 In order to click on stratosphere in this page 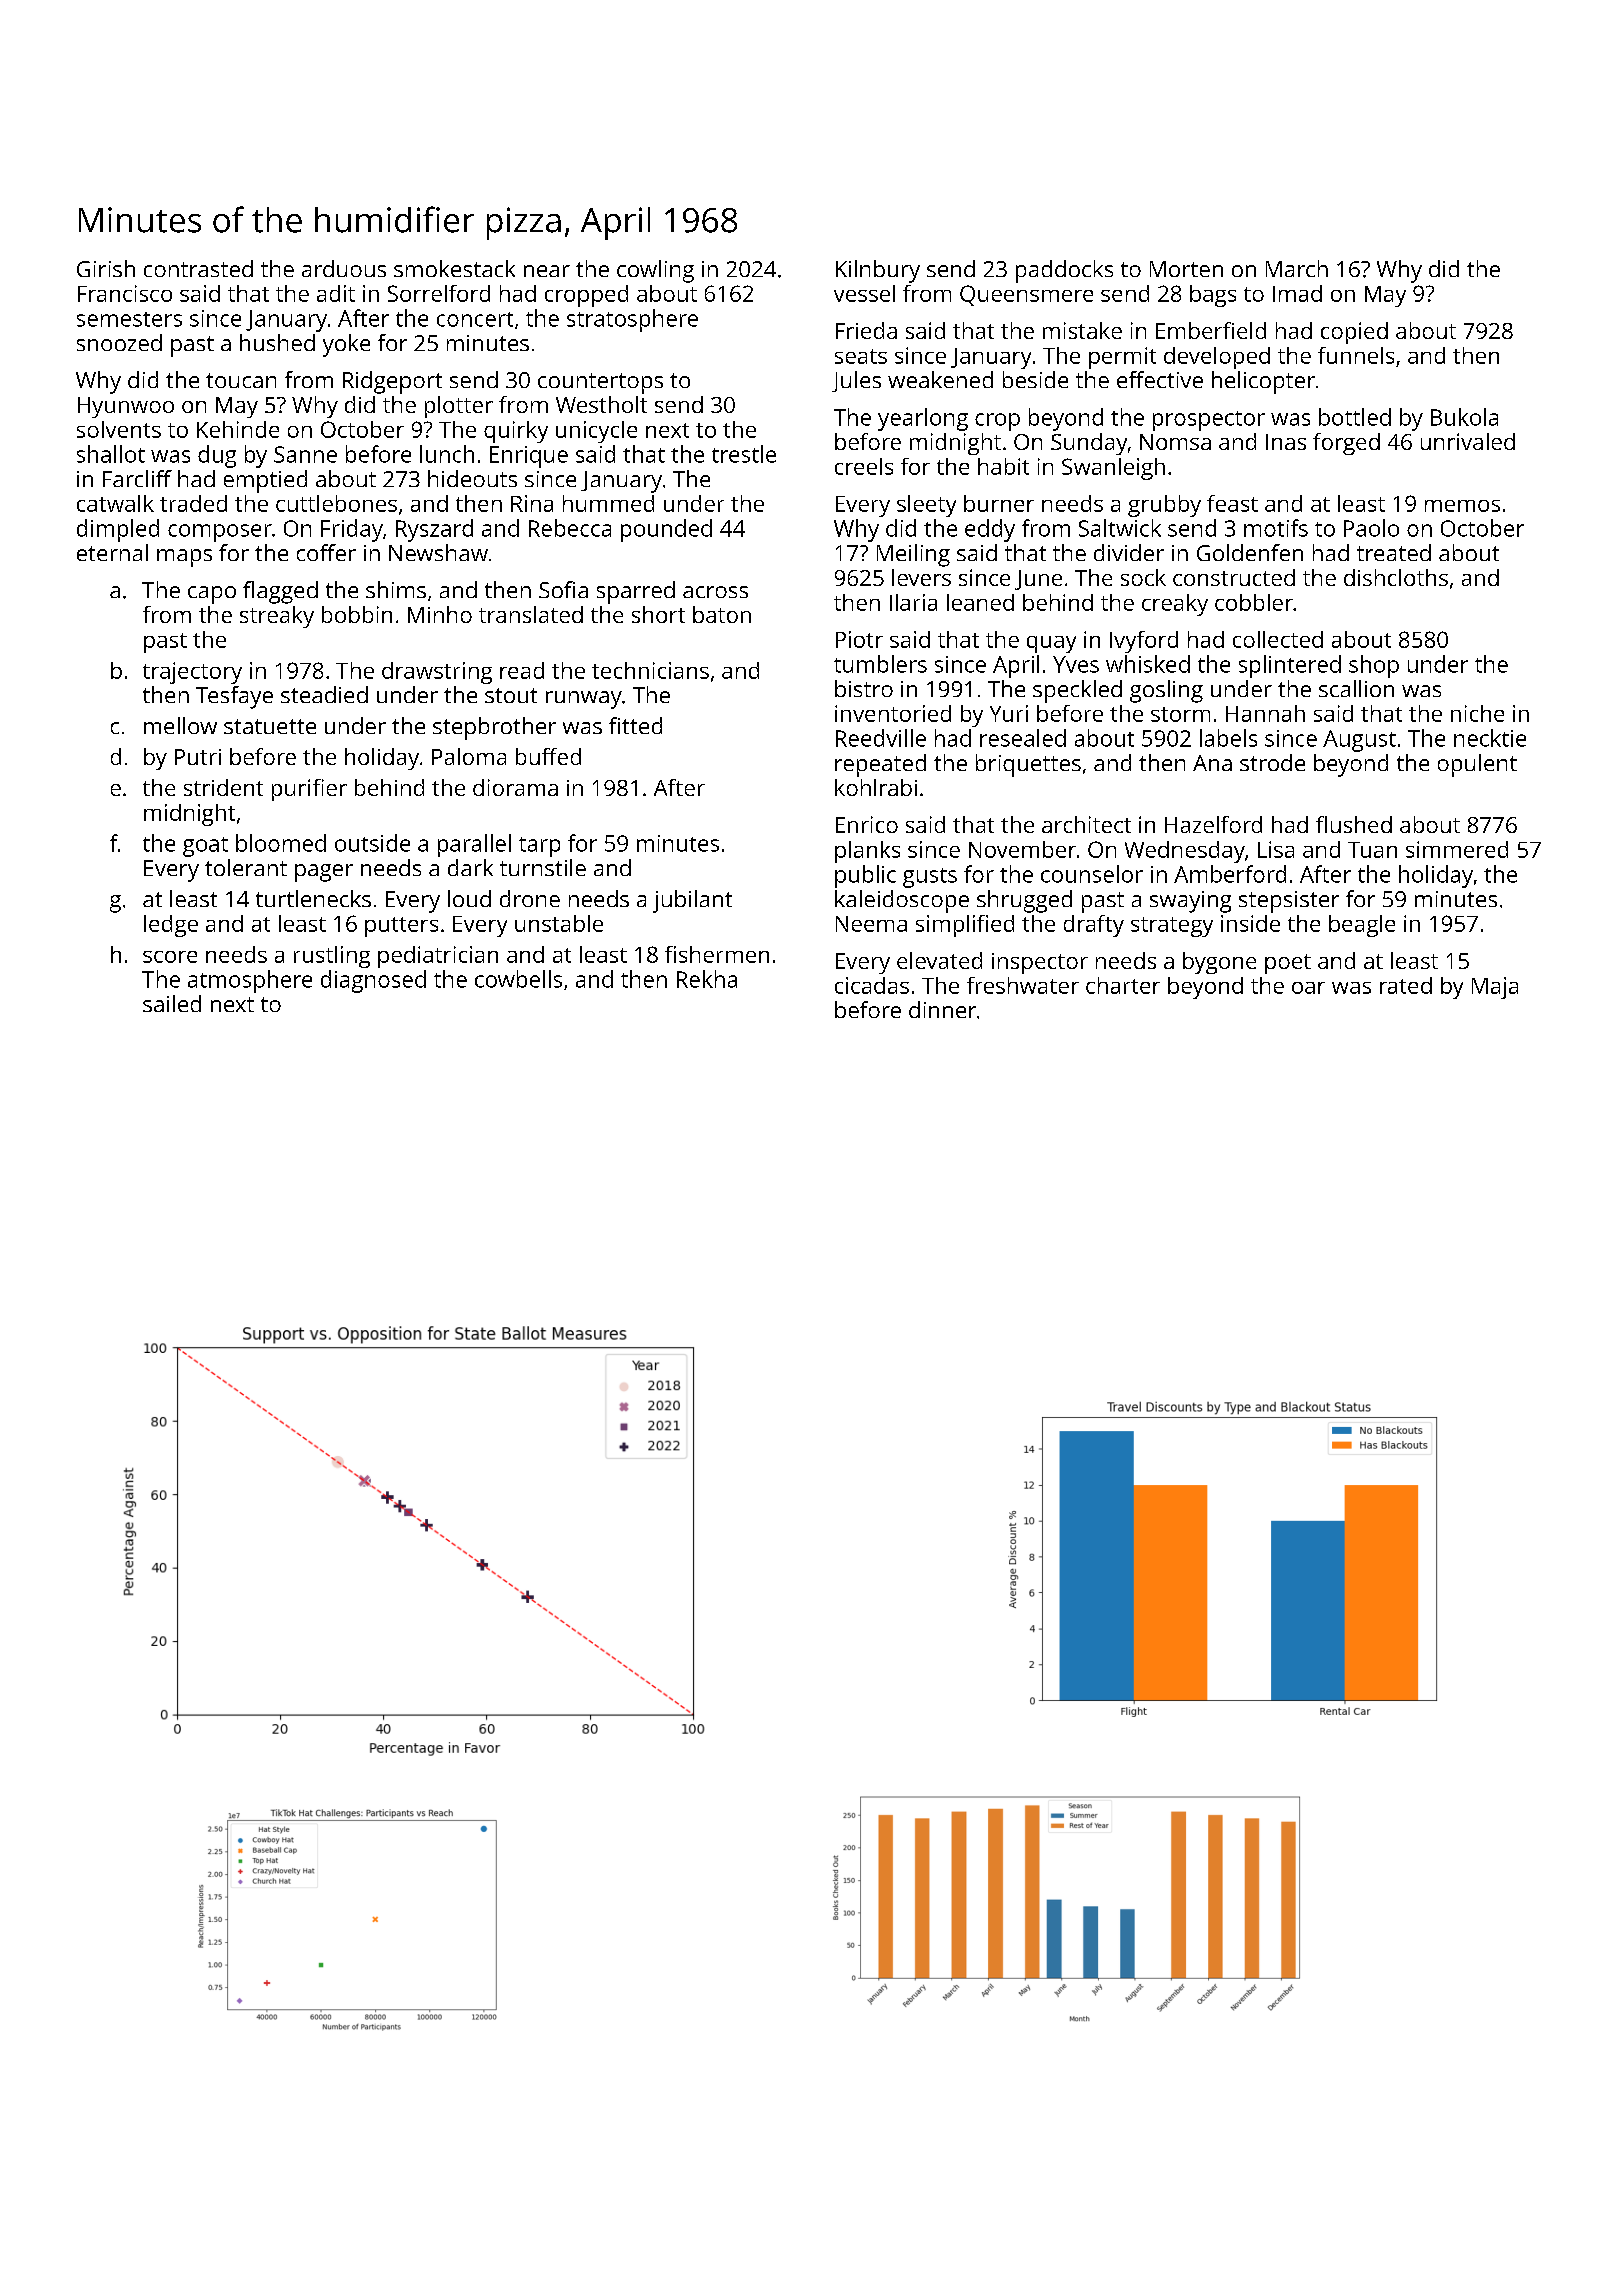, I will do `click(632, 320)`.
